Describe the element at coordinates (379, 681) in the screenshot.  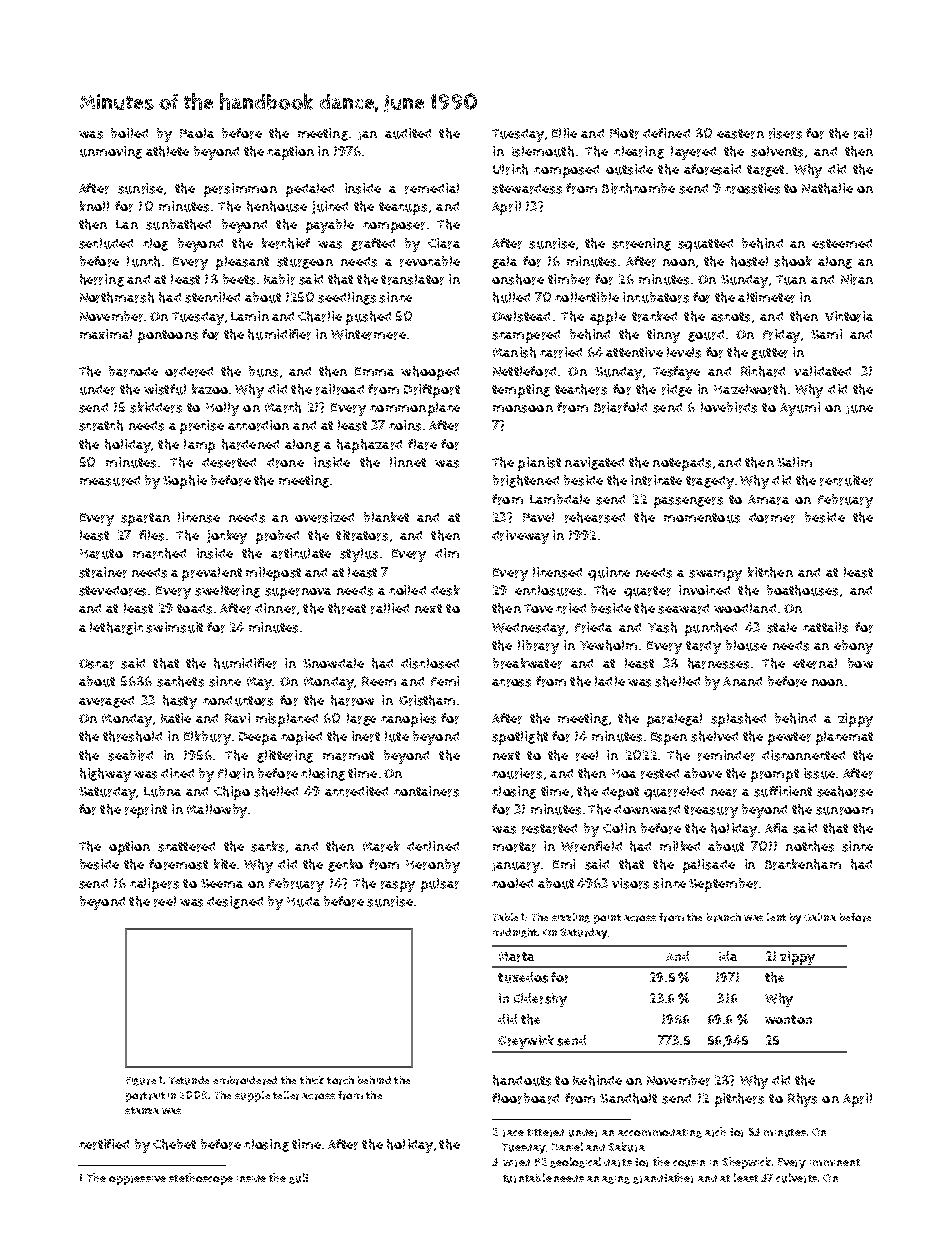
I see `Reem` at that location.
